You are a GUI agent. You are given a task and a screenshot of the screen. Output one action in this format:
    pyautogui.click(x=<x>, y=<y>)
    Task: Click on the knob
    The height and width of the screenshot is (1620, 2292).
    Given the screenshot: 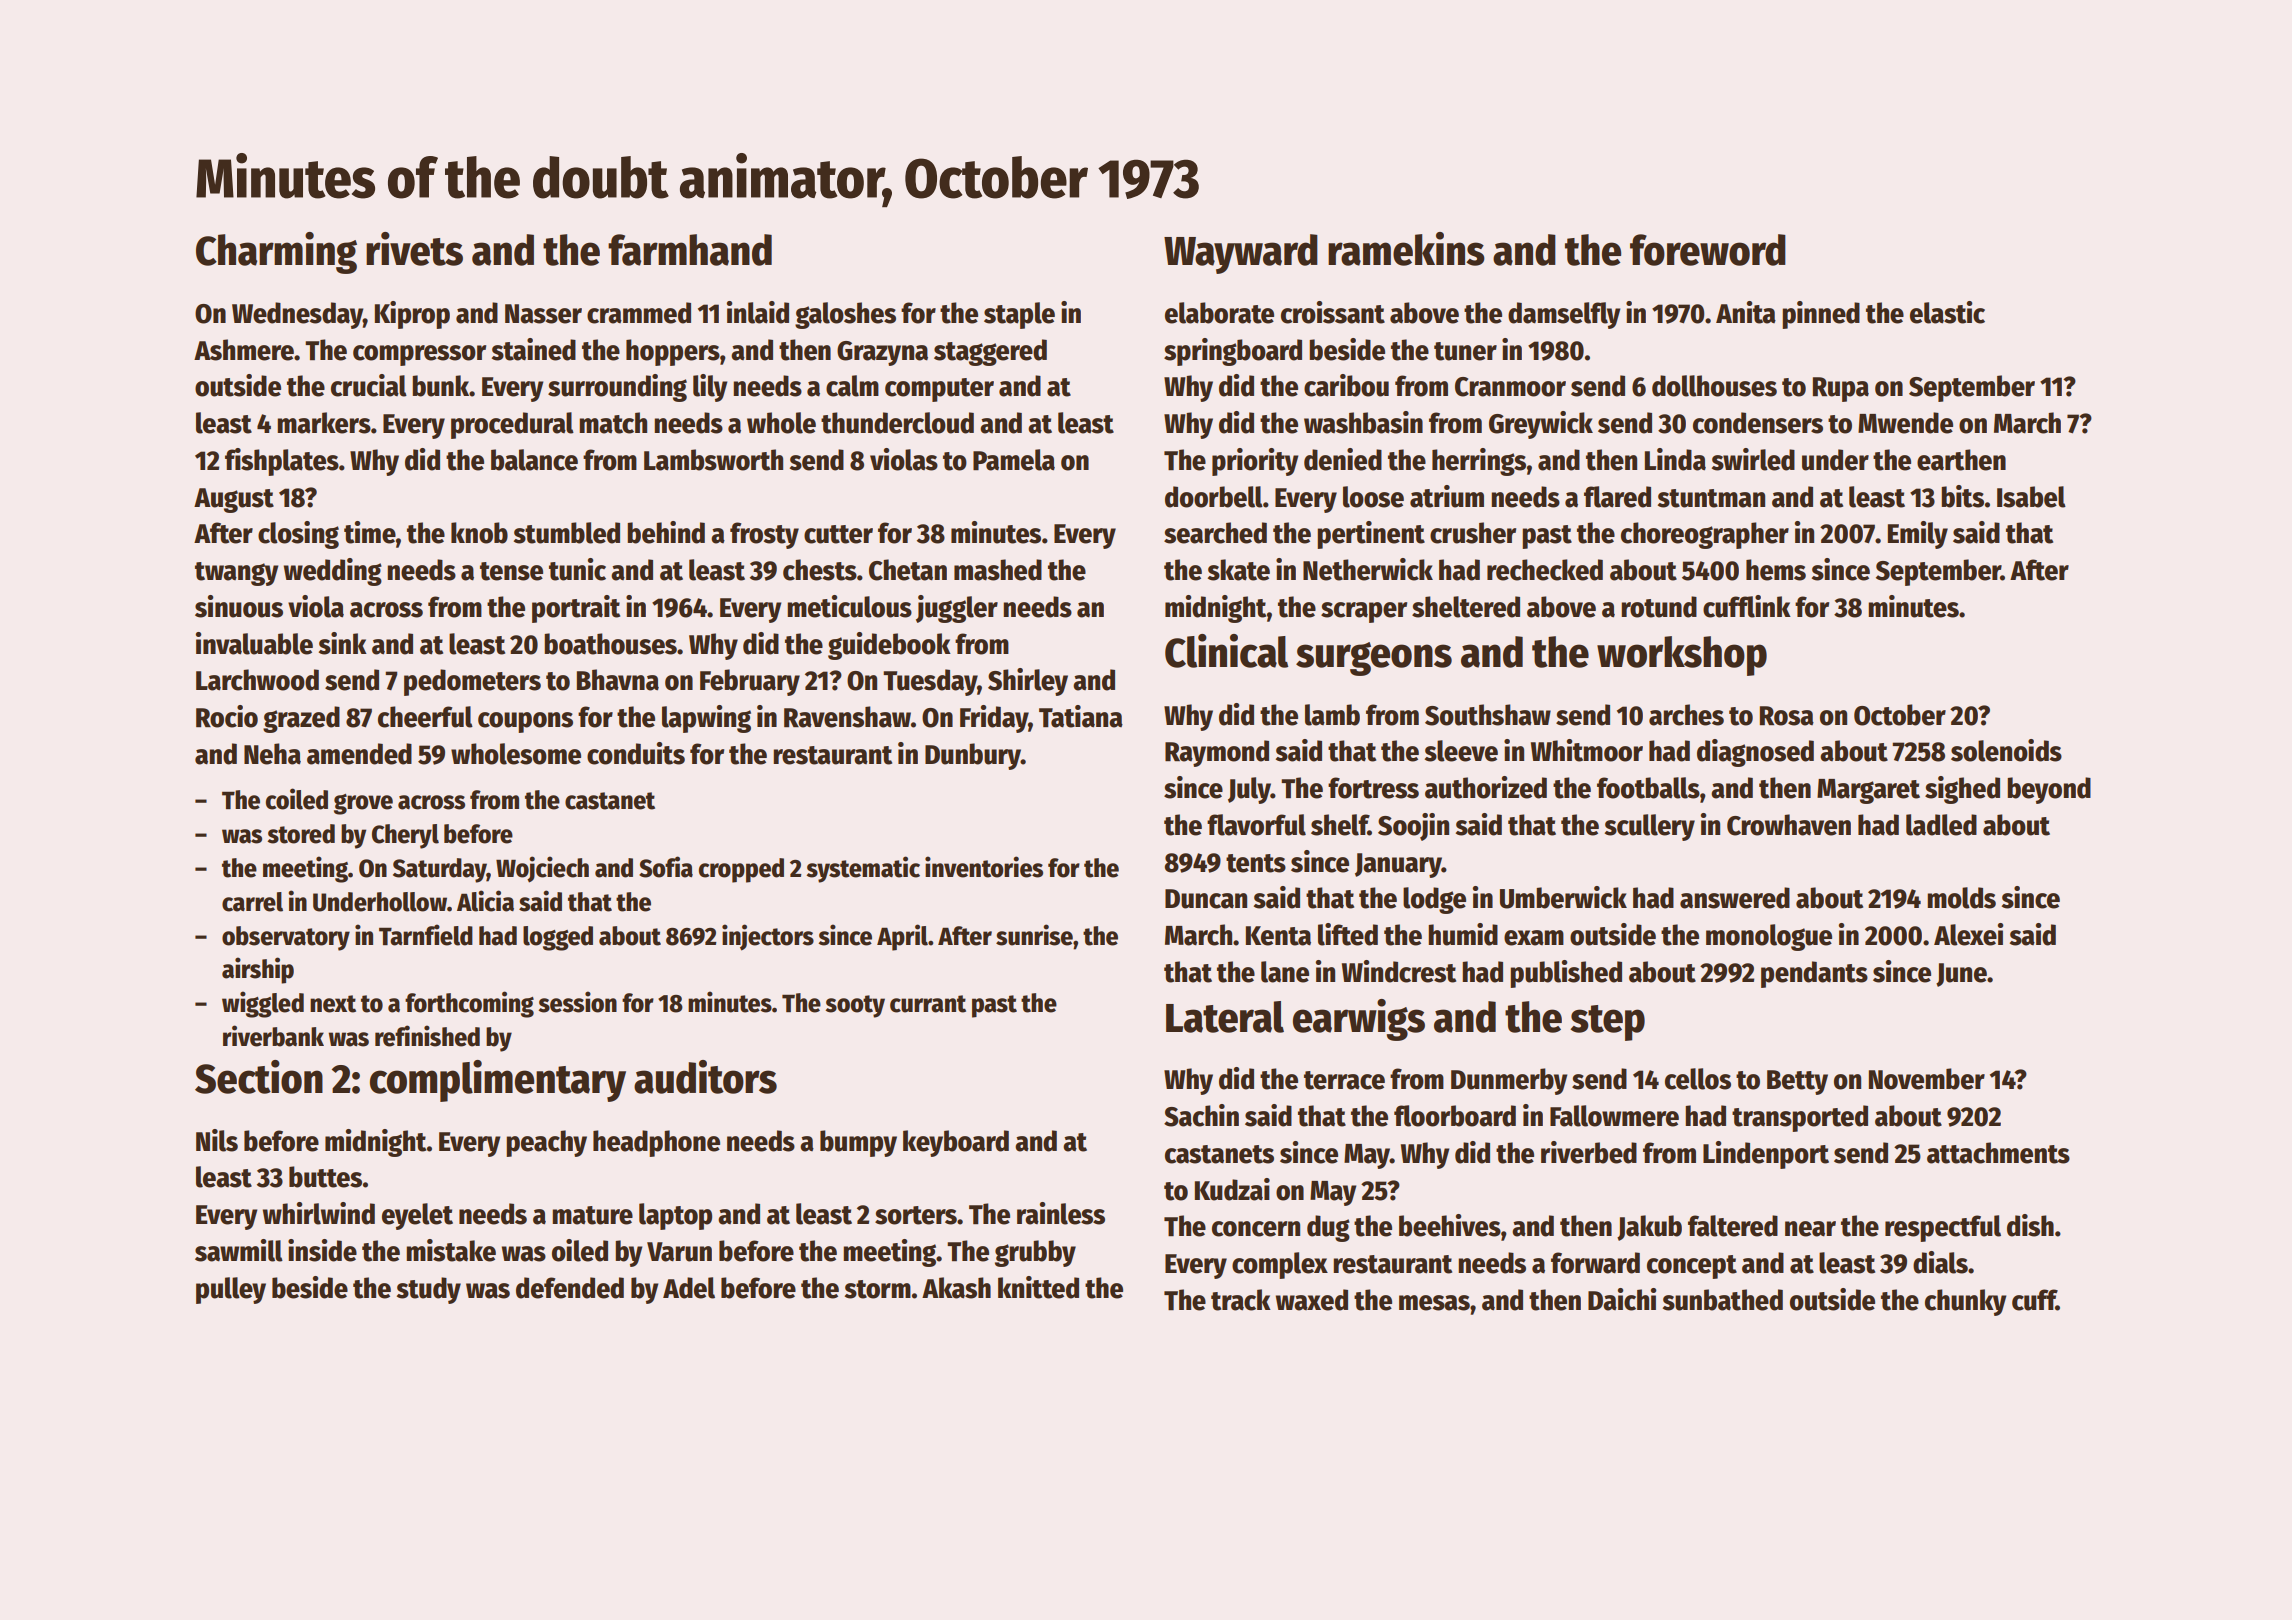 What is the action you would take?
    pyautogui.click(x=479, y=533)
